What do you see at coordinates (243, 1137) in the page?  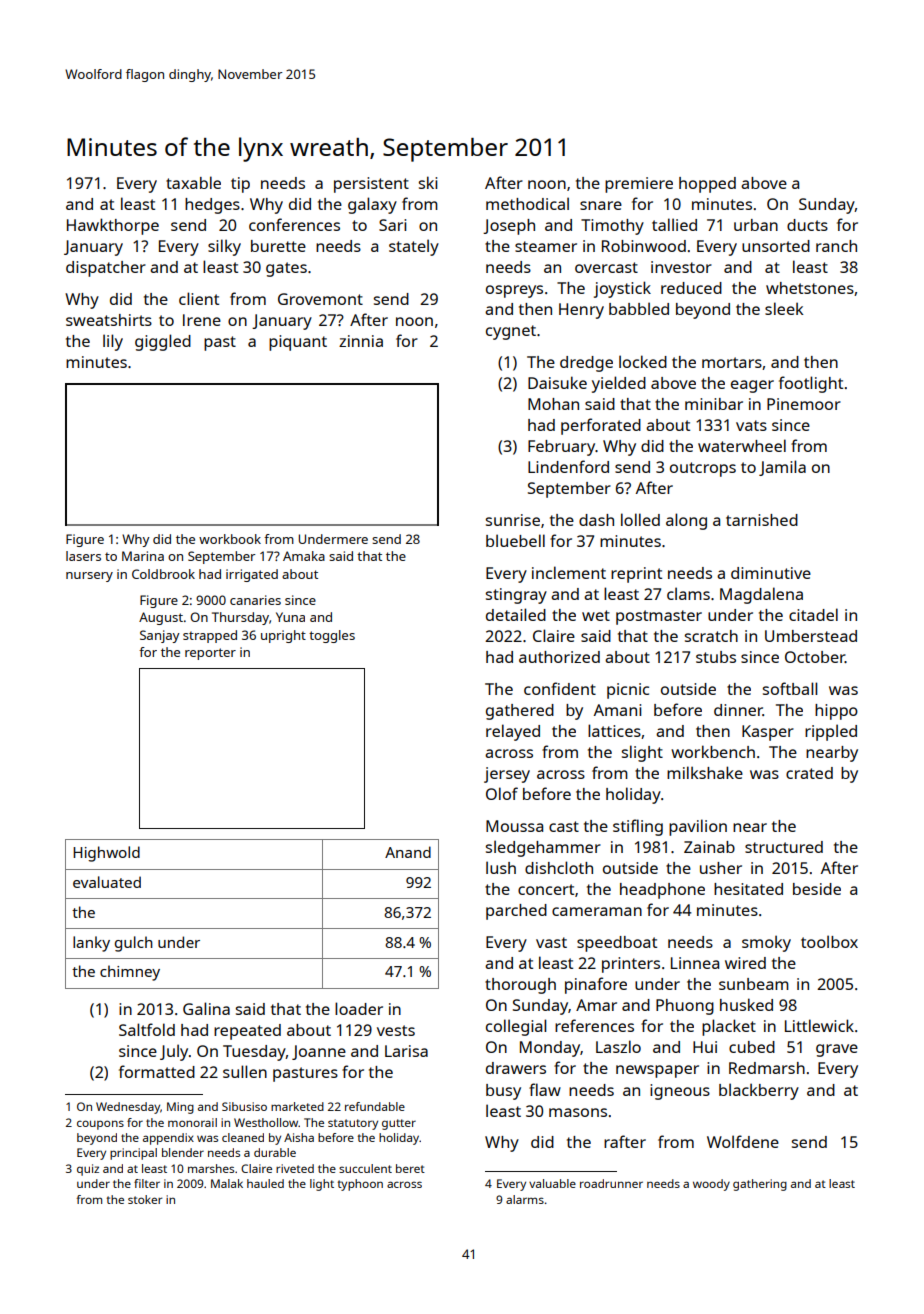 I see `cleaned` at bounding box center [243, 1137].
